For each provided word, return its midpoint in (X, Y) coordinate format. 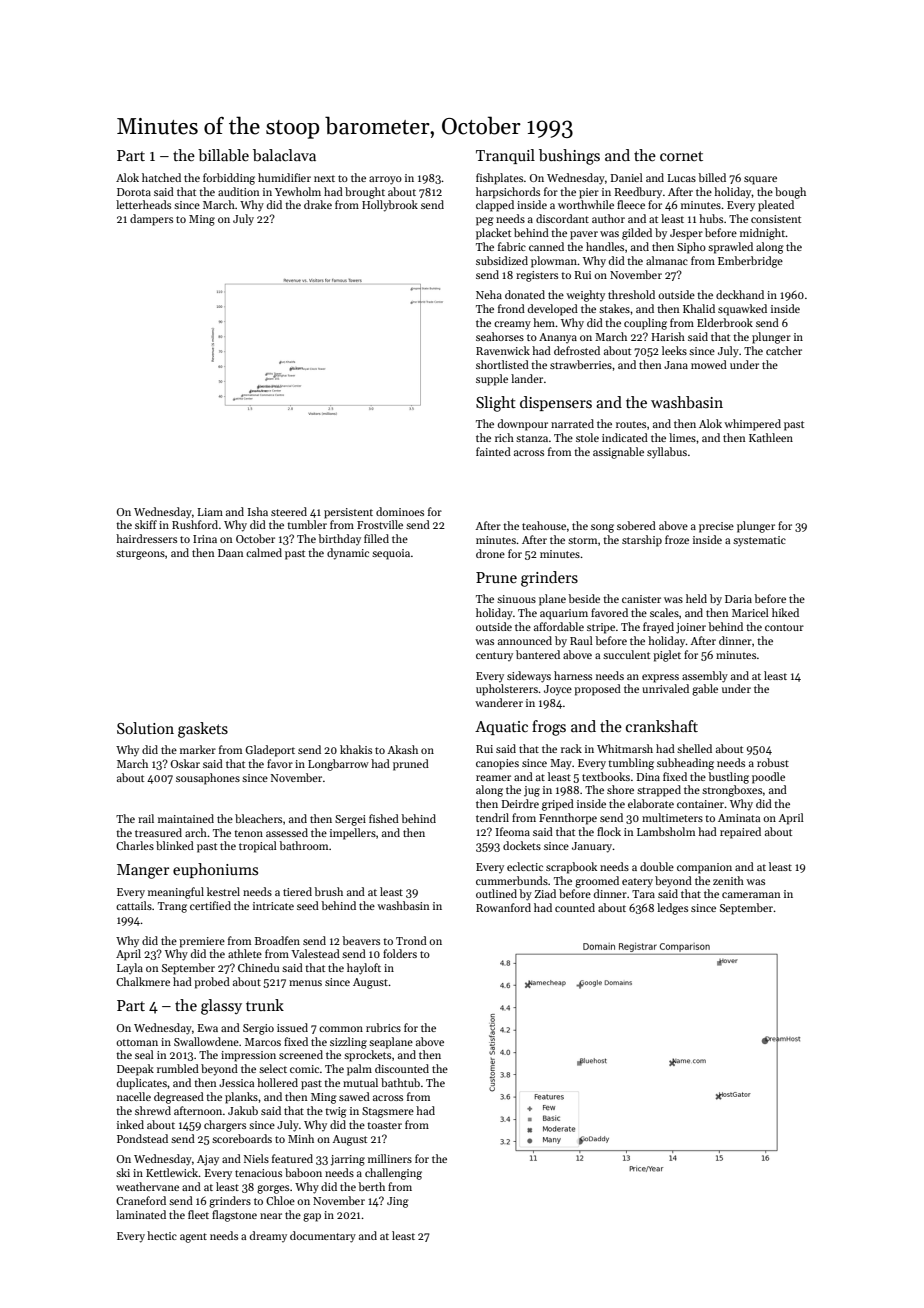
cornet (681, 156)
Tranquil (505, 156)
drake (318, 204)
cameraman (751, 895)
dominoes (400, 511)
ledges (672, 909)
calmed (264, 552)
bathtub (400, 1082)
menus (305, 983)
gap (312, 1217)
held (696, 598)
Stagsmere (388, 1112)
